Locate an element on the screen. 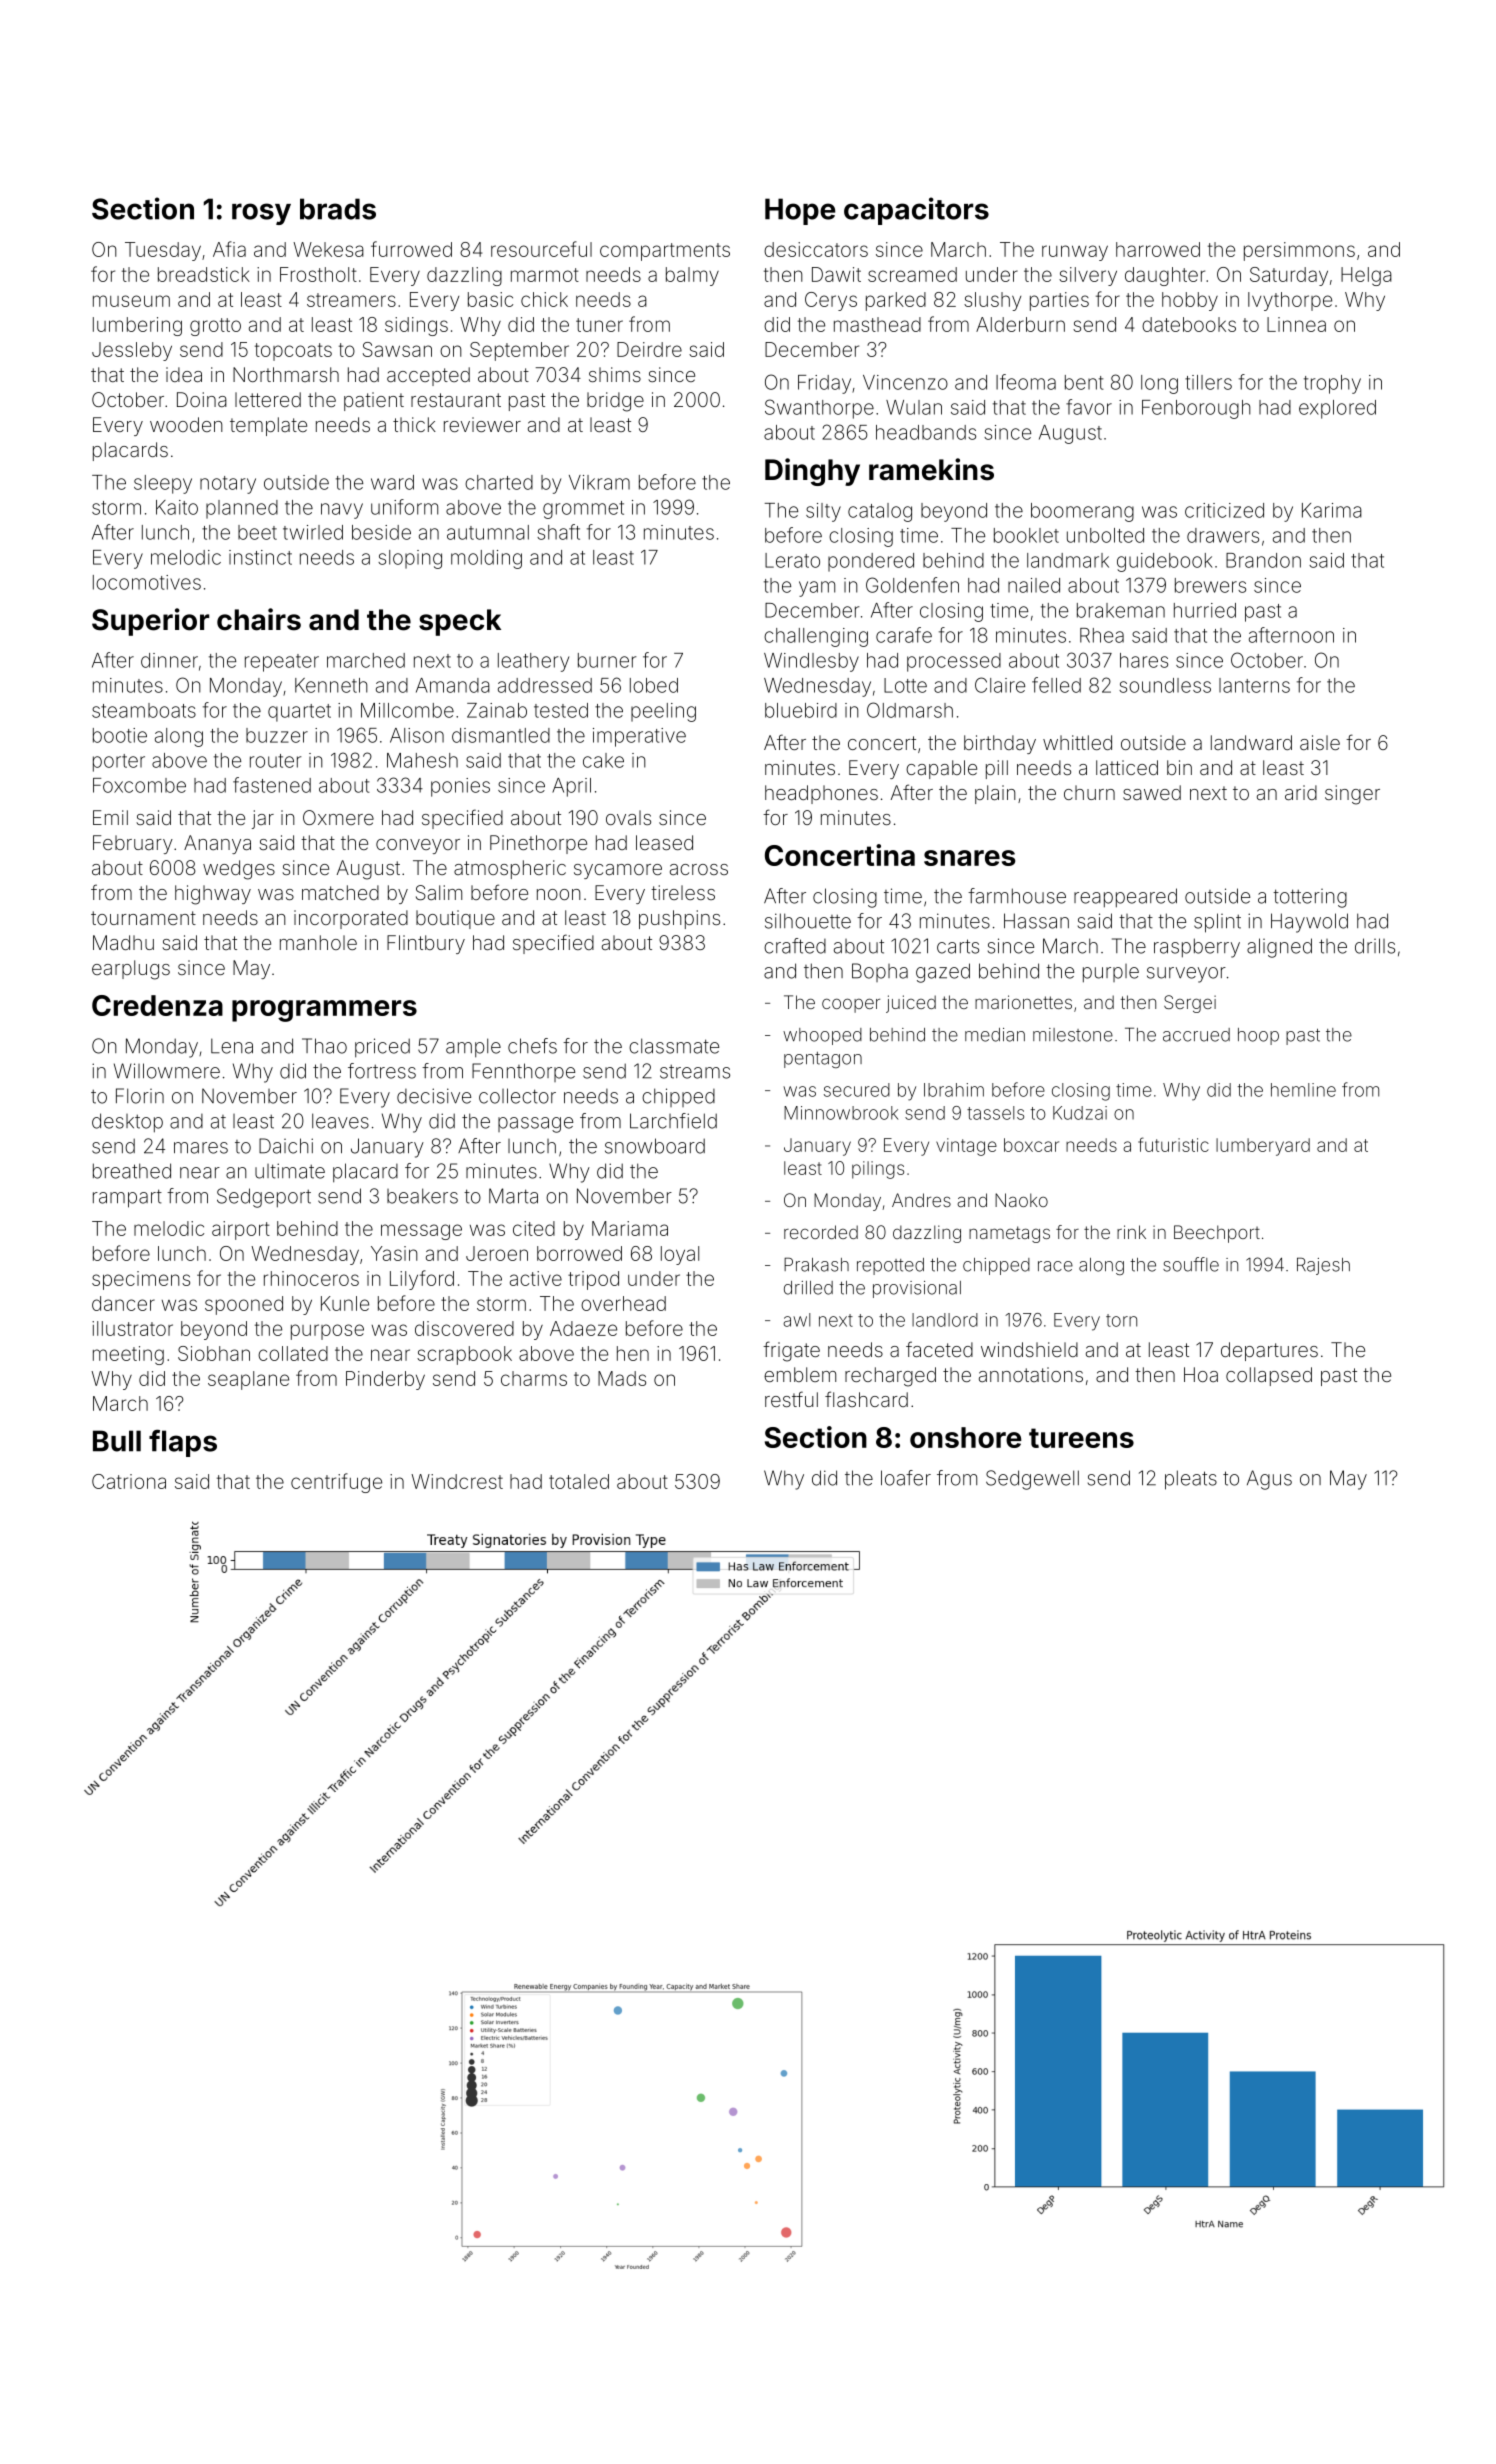 Image resolution: width=1496 pixels, height=2464 pixels. Brandon is located at coordinates (1263, 560).
